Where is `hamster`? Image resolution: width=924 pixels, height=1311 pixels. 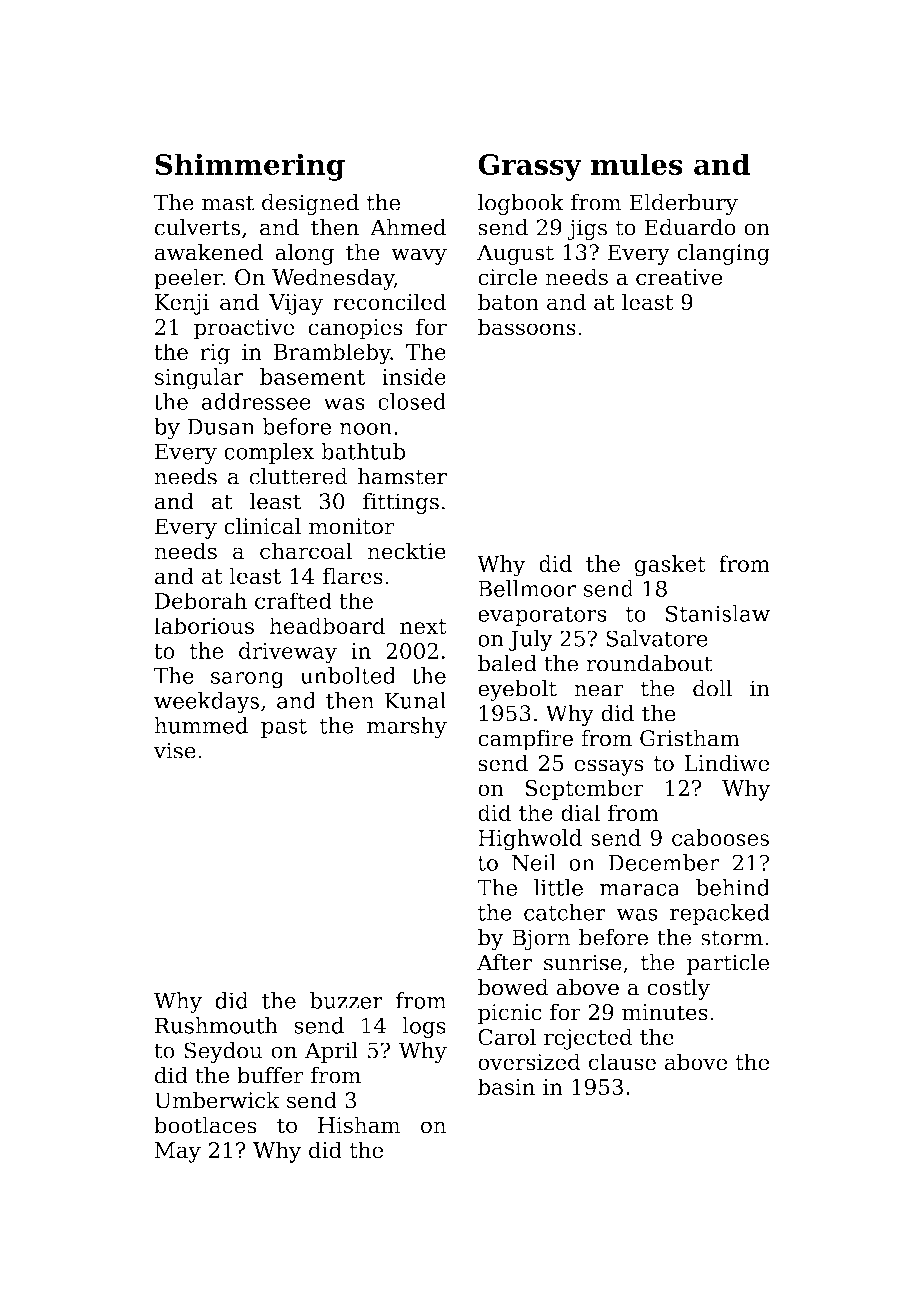 hamster is located at coordinates (402, 476).
